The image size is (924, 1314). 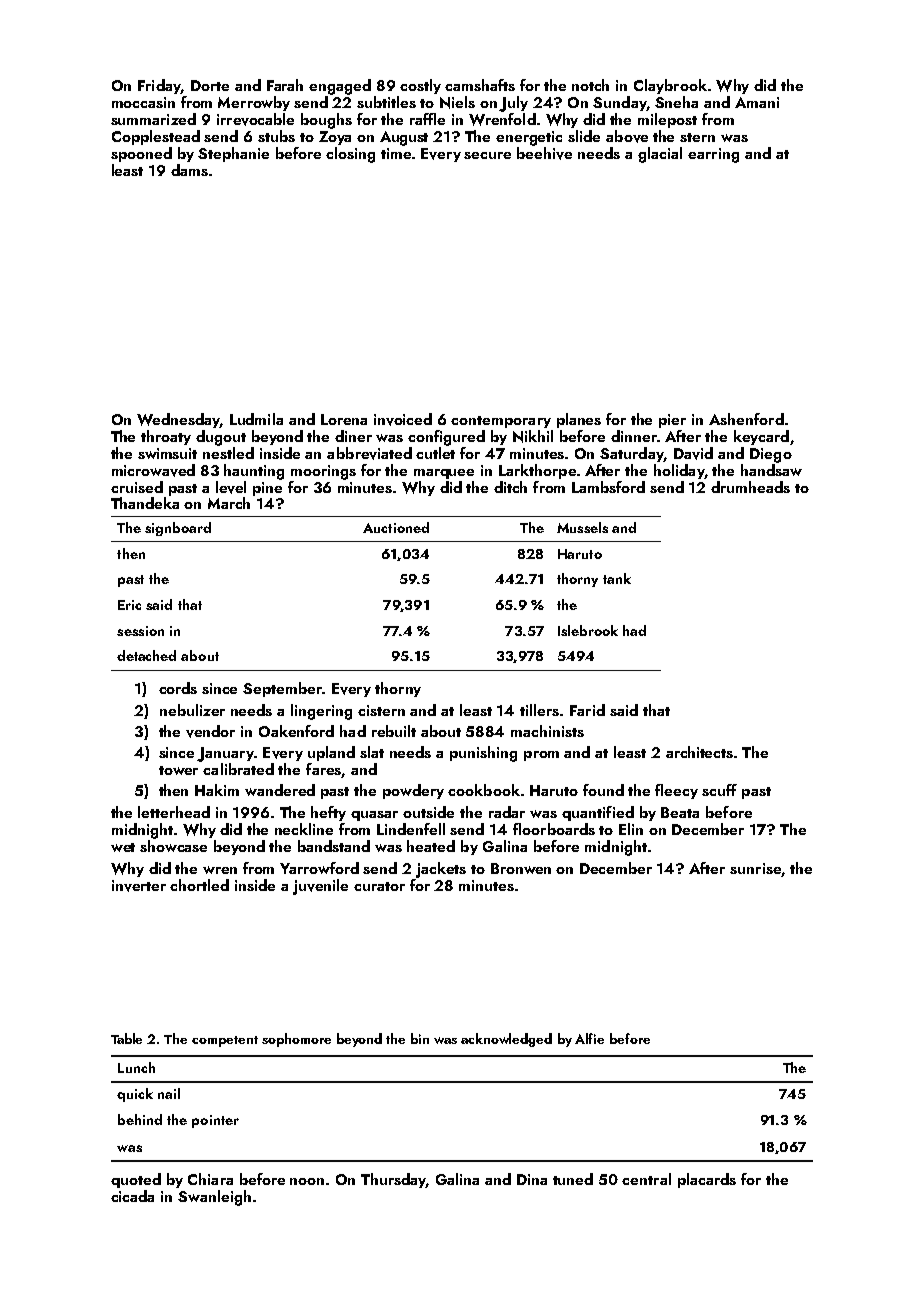 I want to click on chortled, so click(x=199, y=885).
